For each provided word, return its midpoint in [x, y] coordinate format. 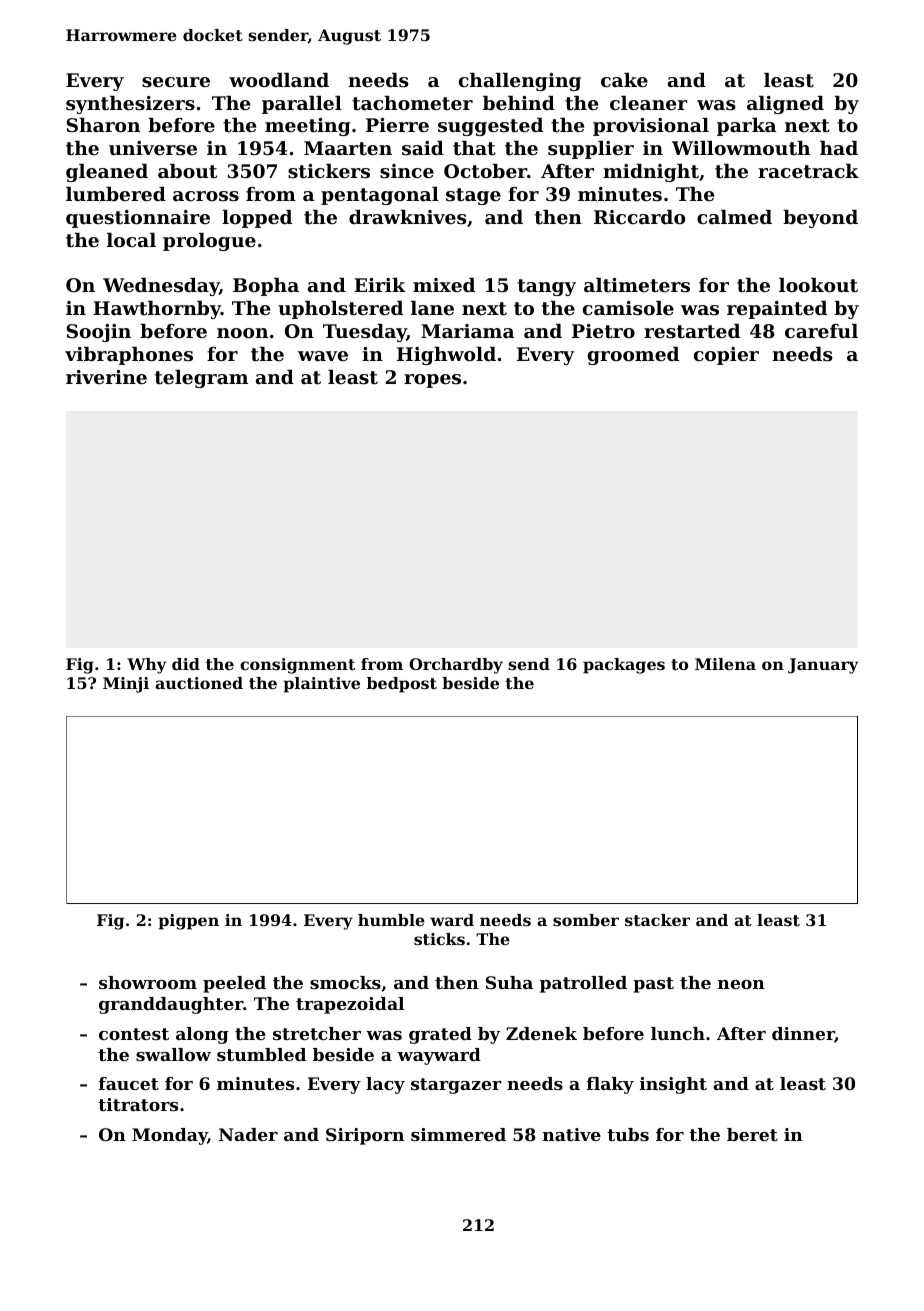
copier [726, 356]
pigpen [188, 922]
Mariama [467, 331]
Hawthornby [157, 310]
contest [134, 1034]
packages [624, 666]
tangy [547, 287]
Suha [509, 982]
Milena [725, 664]
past [653, 985]
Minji [126, 685]
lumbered [116, 194]
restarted [692, 331]
